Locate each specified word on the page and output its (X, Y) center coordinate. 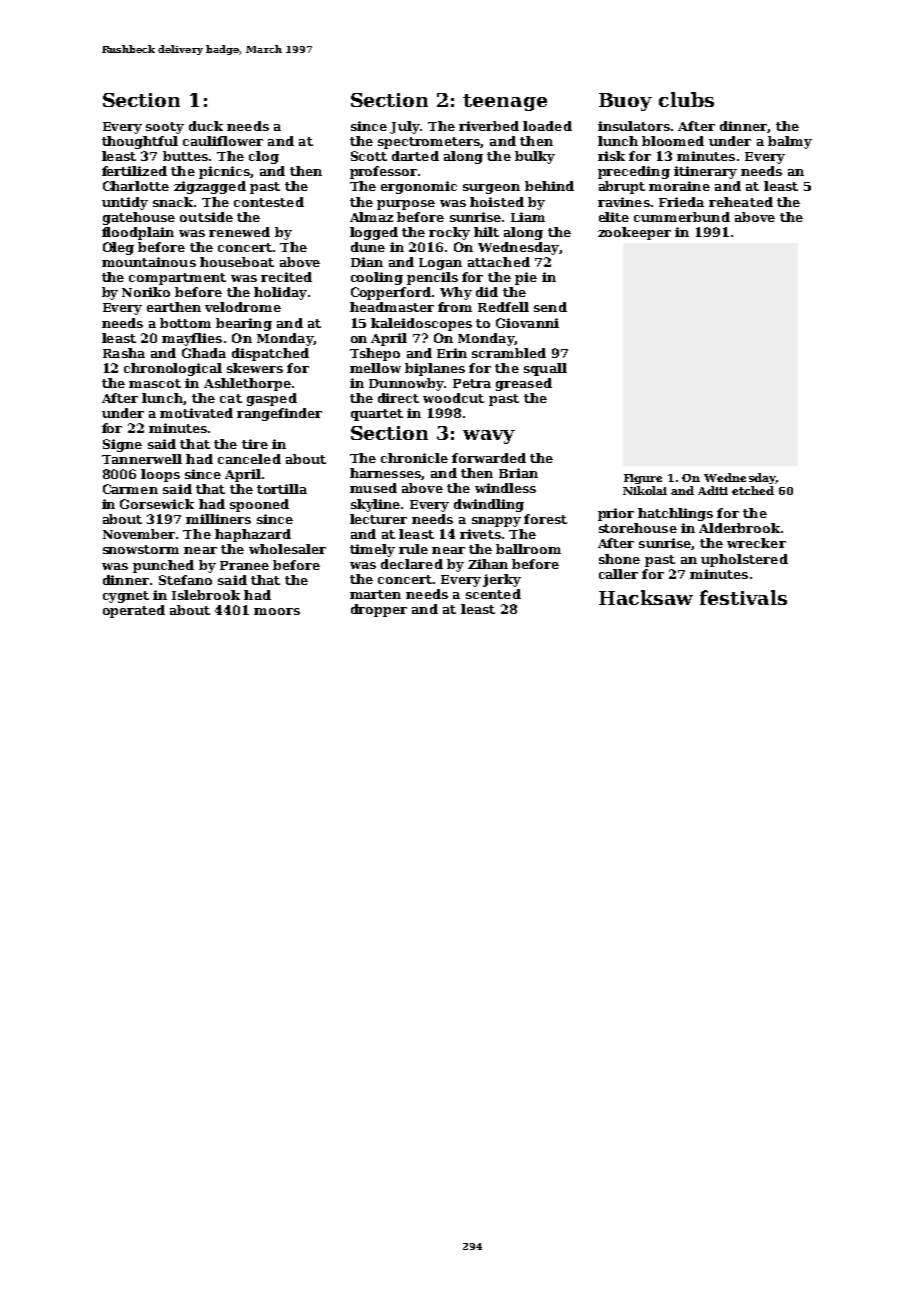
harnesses (385, 473)
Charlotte (136, 186)
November (139, 534)
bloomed (673, 141)
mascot (155, 383)
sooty (165, 128)
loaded (547, 126)
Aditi (713, 490)
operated (134, 611)
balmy (790, 142)
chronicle (414, 458)
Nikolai (645, 490)
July (405, 127)
